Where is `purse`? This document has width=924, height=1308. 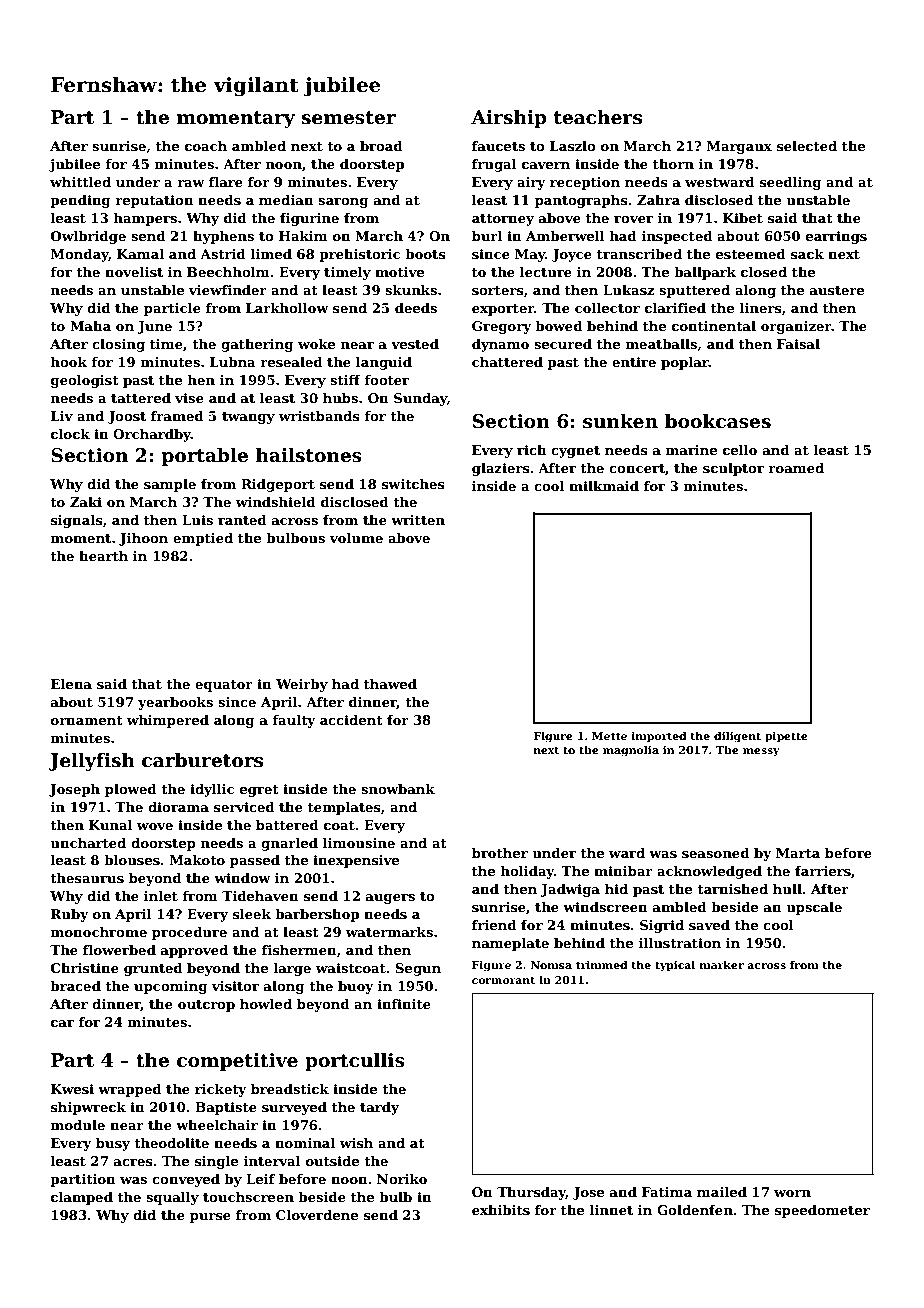
purse is located at coordinates (210, 1218).
